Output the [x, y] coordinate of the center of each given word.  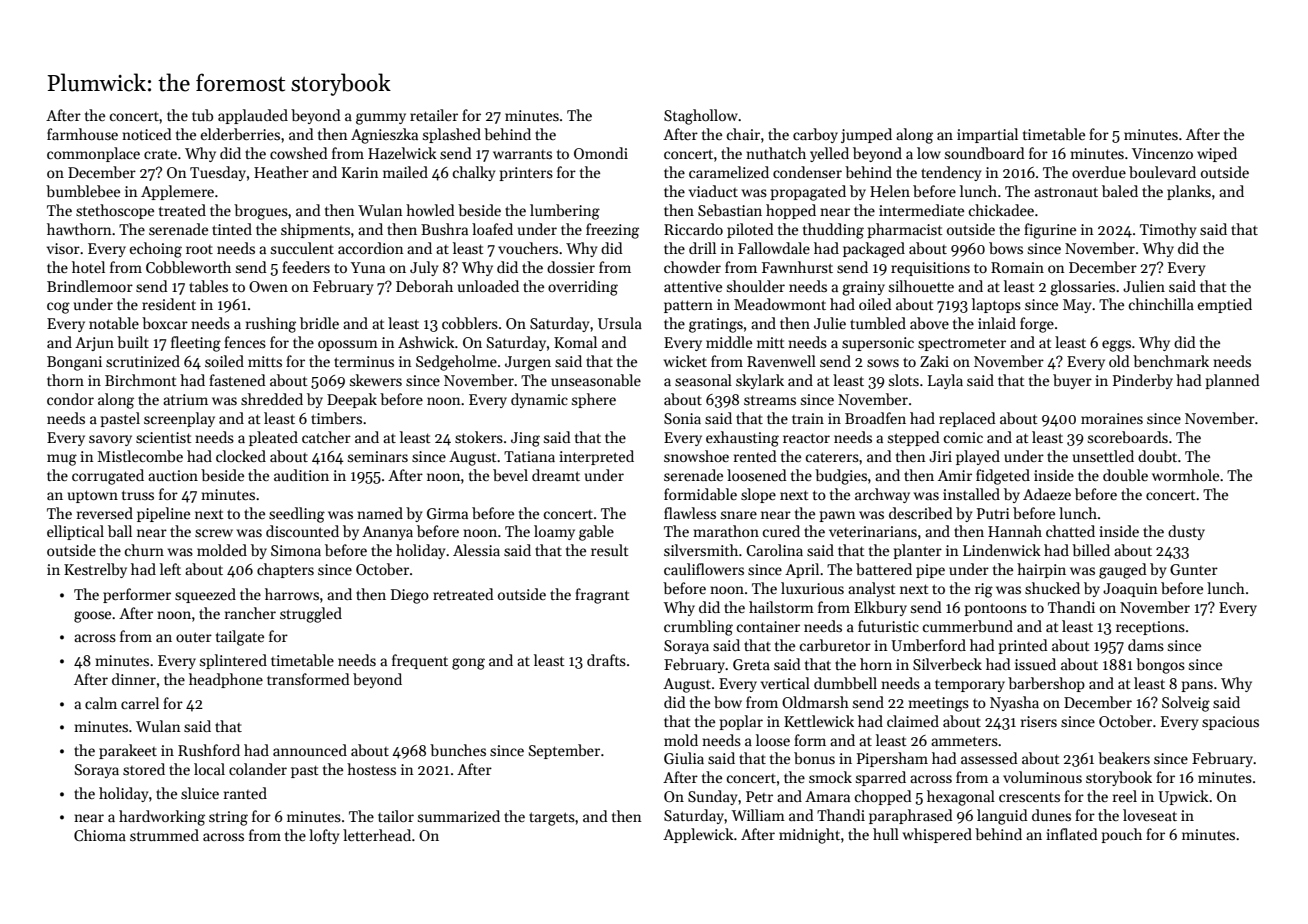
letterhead [377, 835]
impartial [987, 135]
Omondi [601, 153]
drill [702, 248]
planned [1232, 381]
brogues [261, 212]
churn [144, 550]
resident [169, 304]
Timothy [1168, 230]
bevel [510, 475]
